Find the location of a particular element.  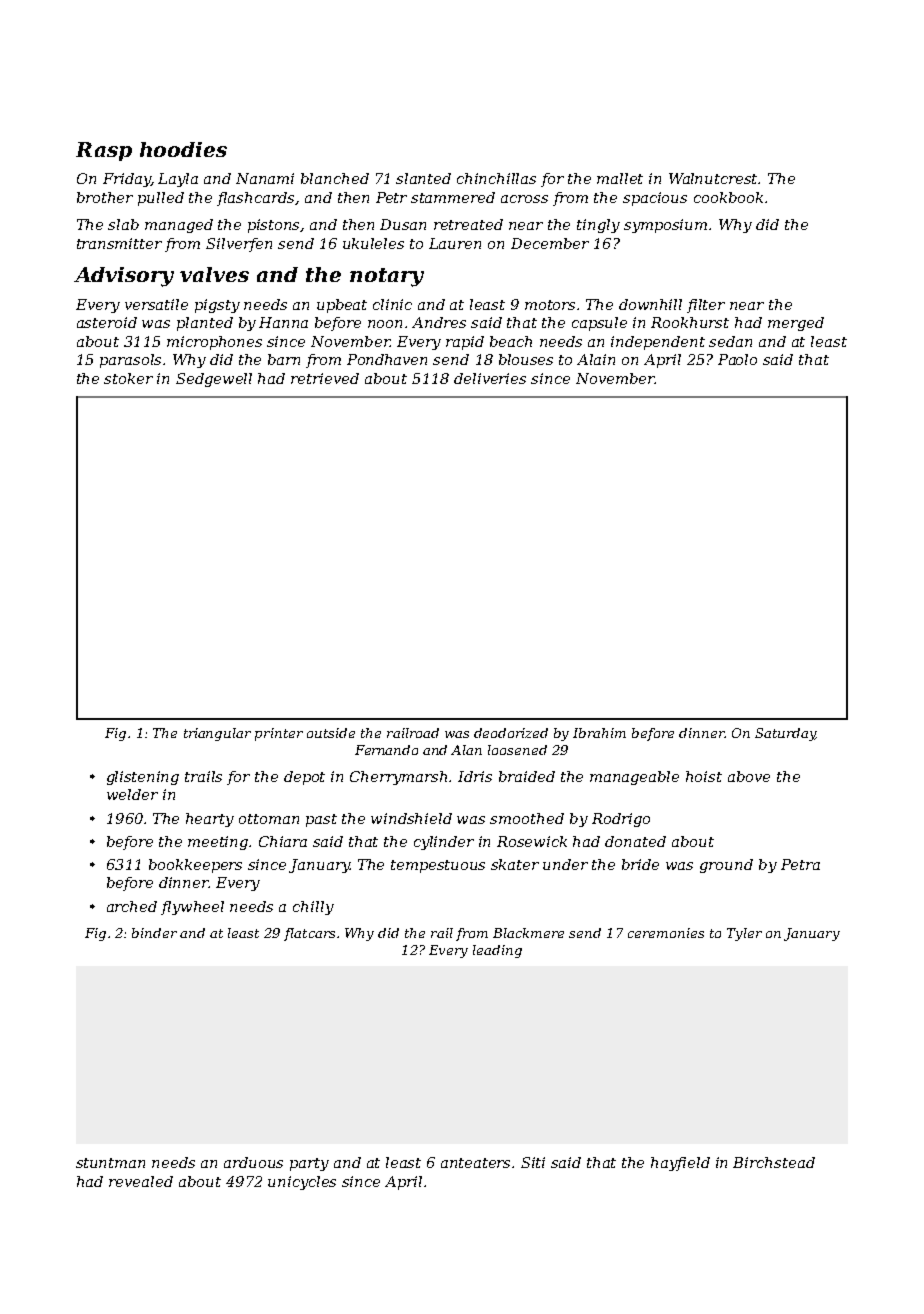

above is located at coordinates (749, 776).
